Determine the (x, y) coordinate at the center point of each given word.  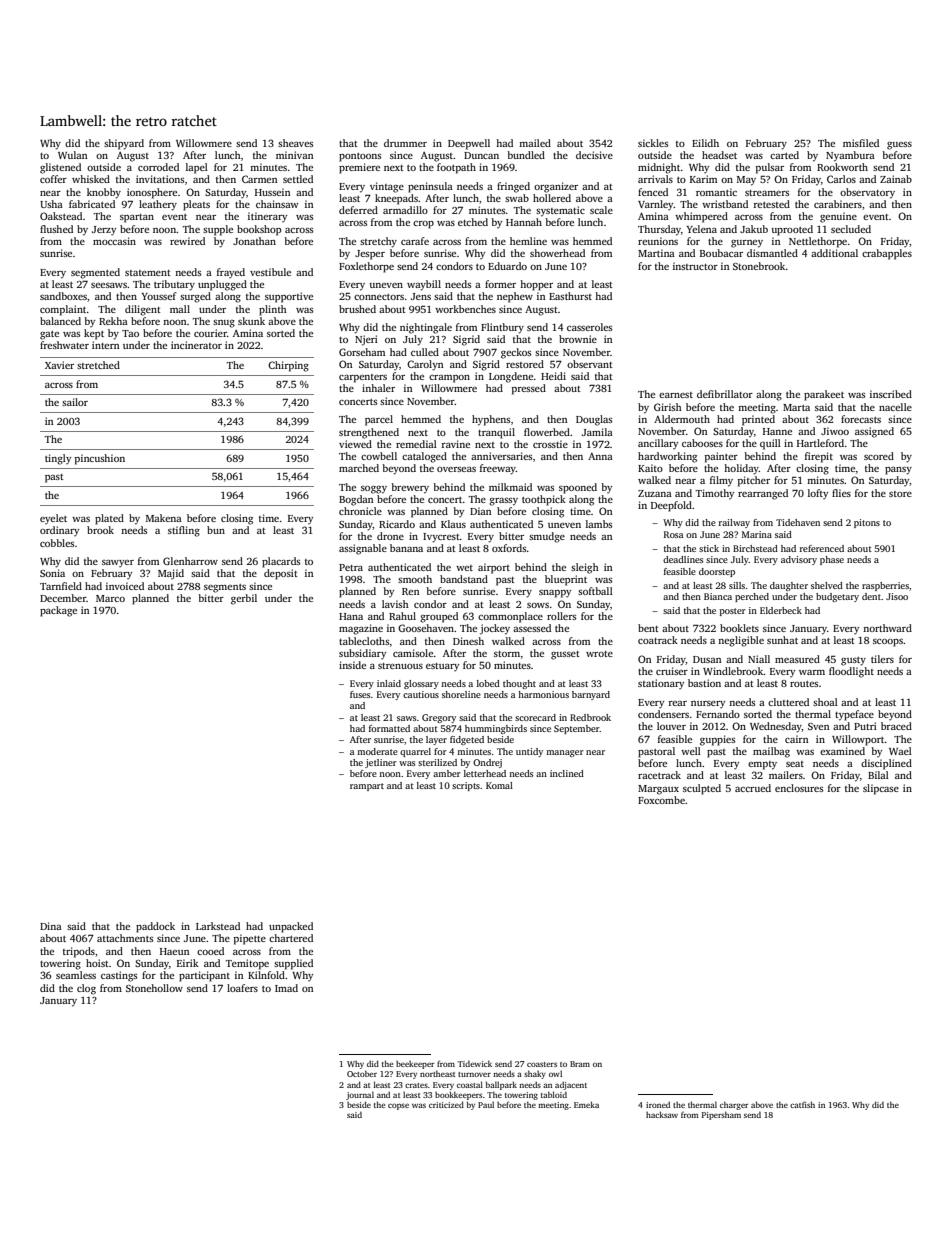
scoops (888, 643)
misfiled (861, 143)
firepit (819, 457)
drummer (405, 143)
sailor (75, 402)
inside (352, 665)
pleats (196, 205)
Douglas (594, 420)
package (58, 611)
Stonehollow (154, 988)
